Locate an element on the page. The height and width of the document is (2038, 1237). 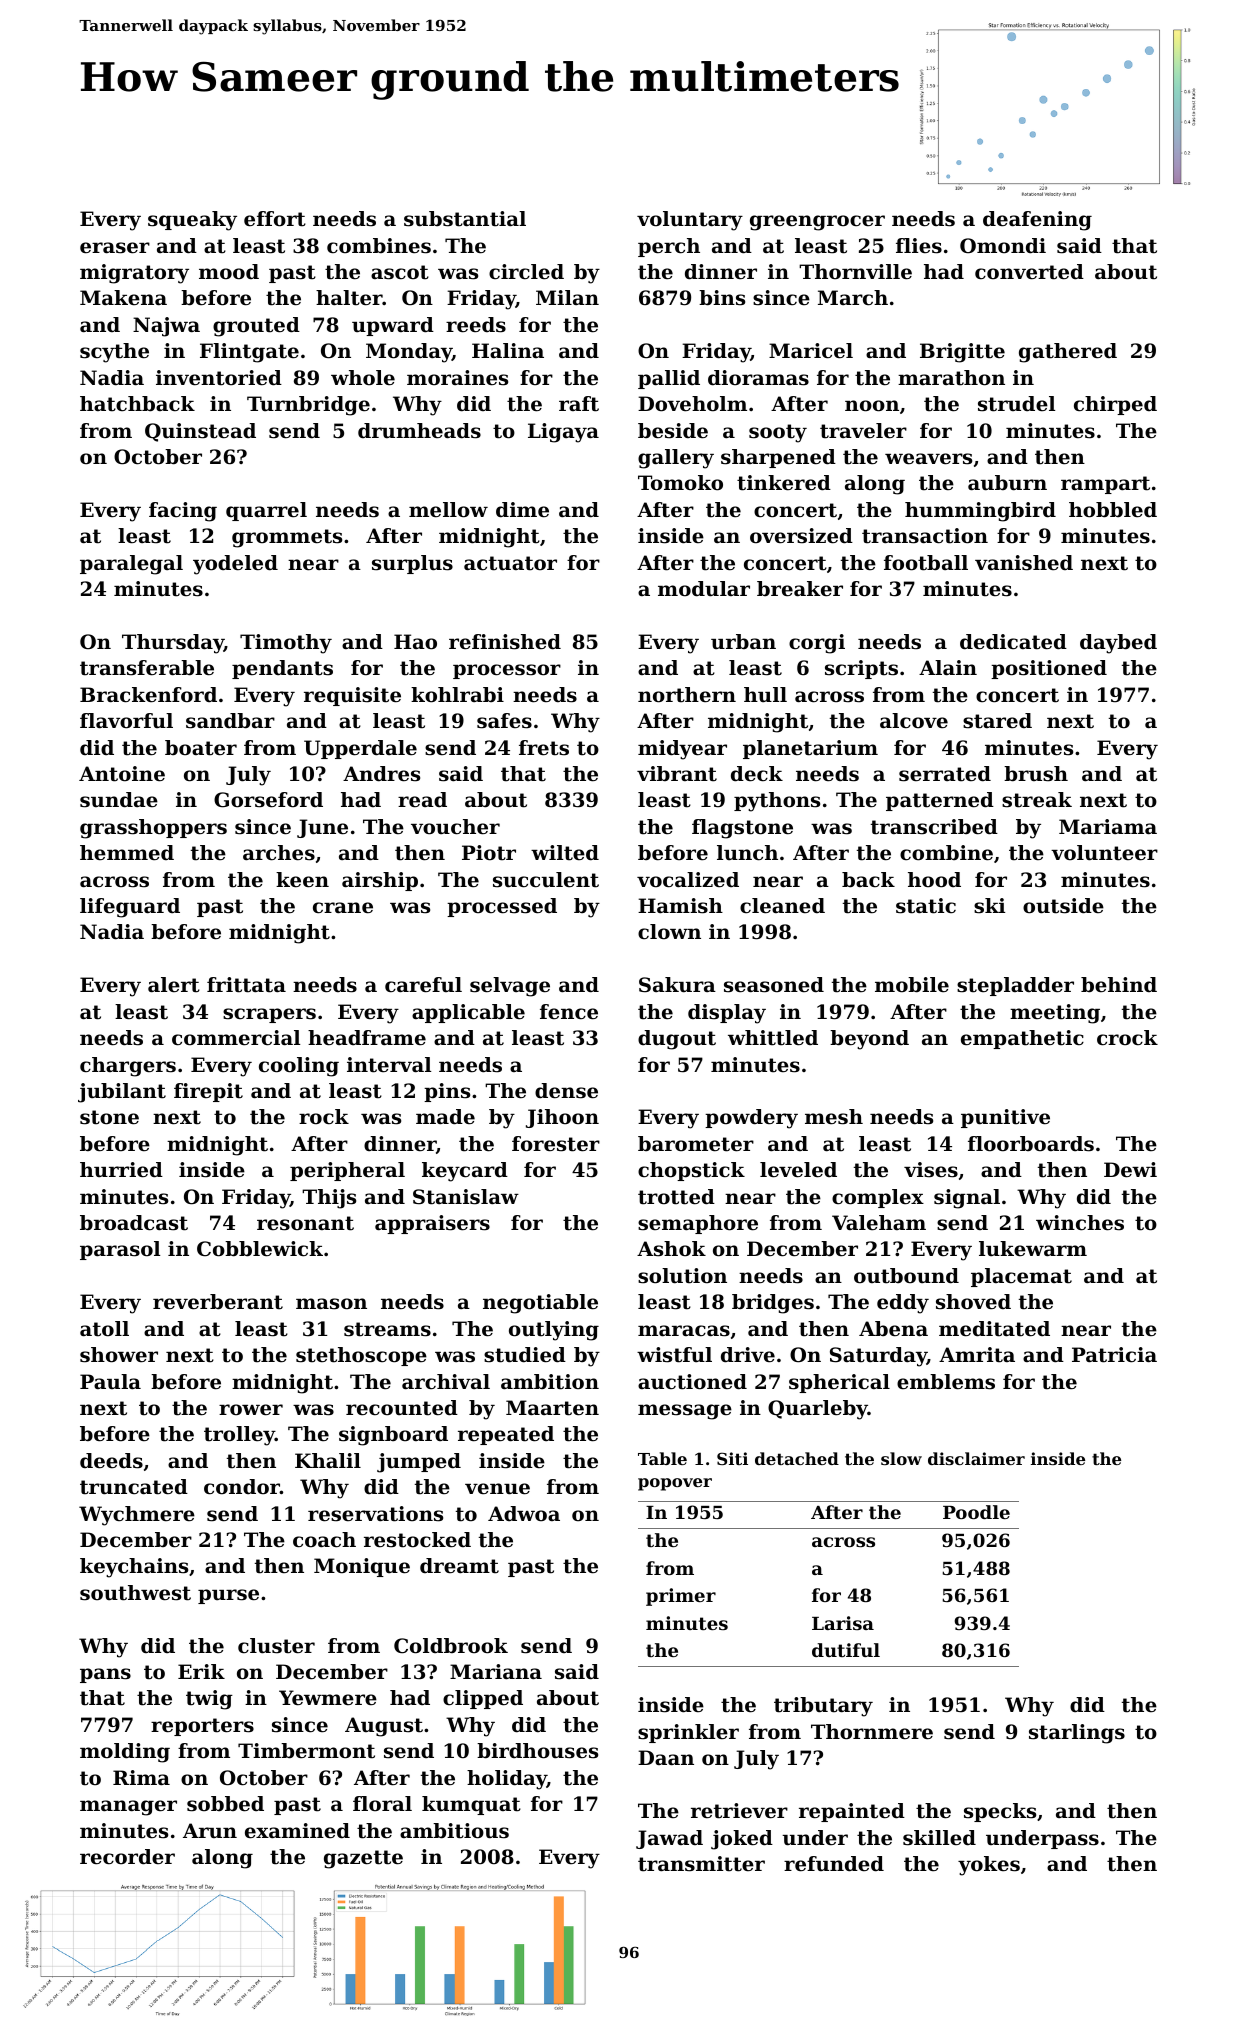
transcribed is located at coordinates (934, 827).
